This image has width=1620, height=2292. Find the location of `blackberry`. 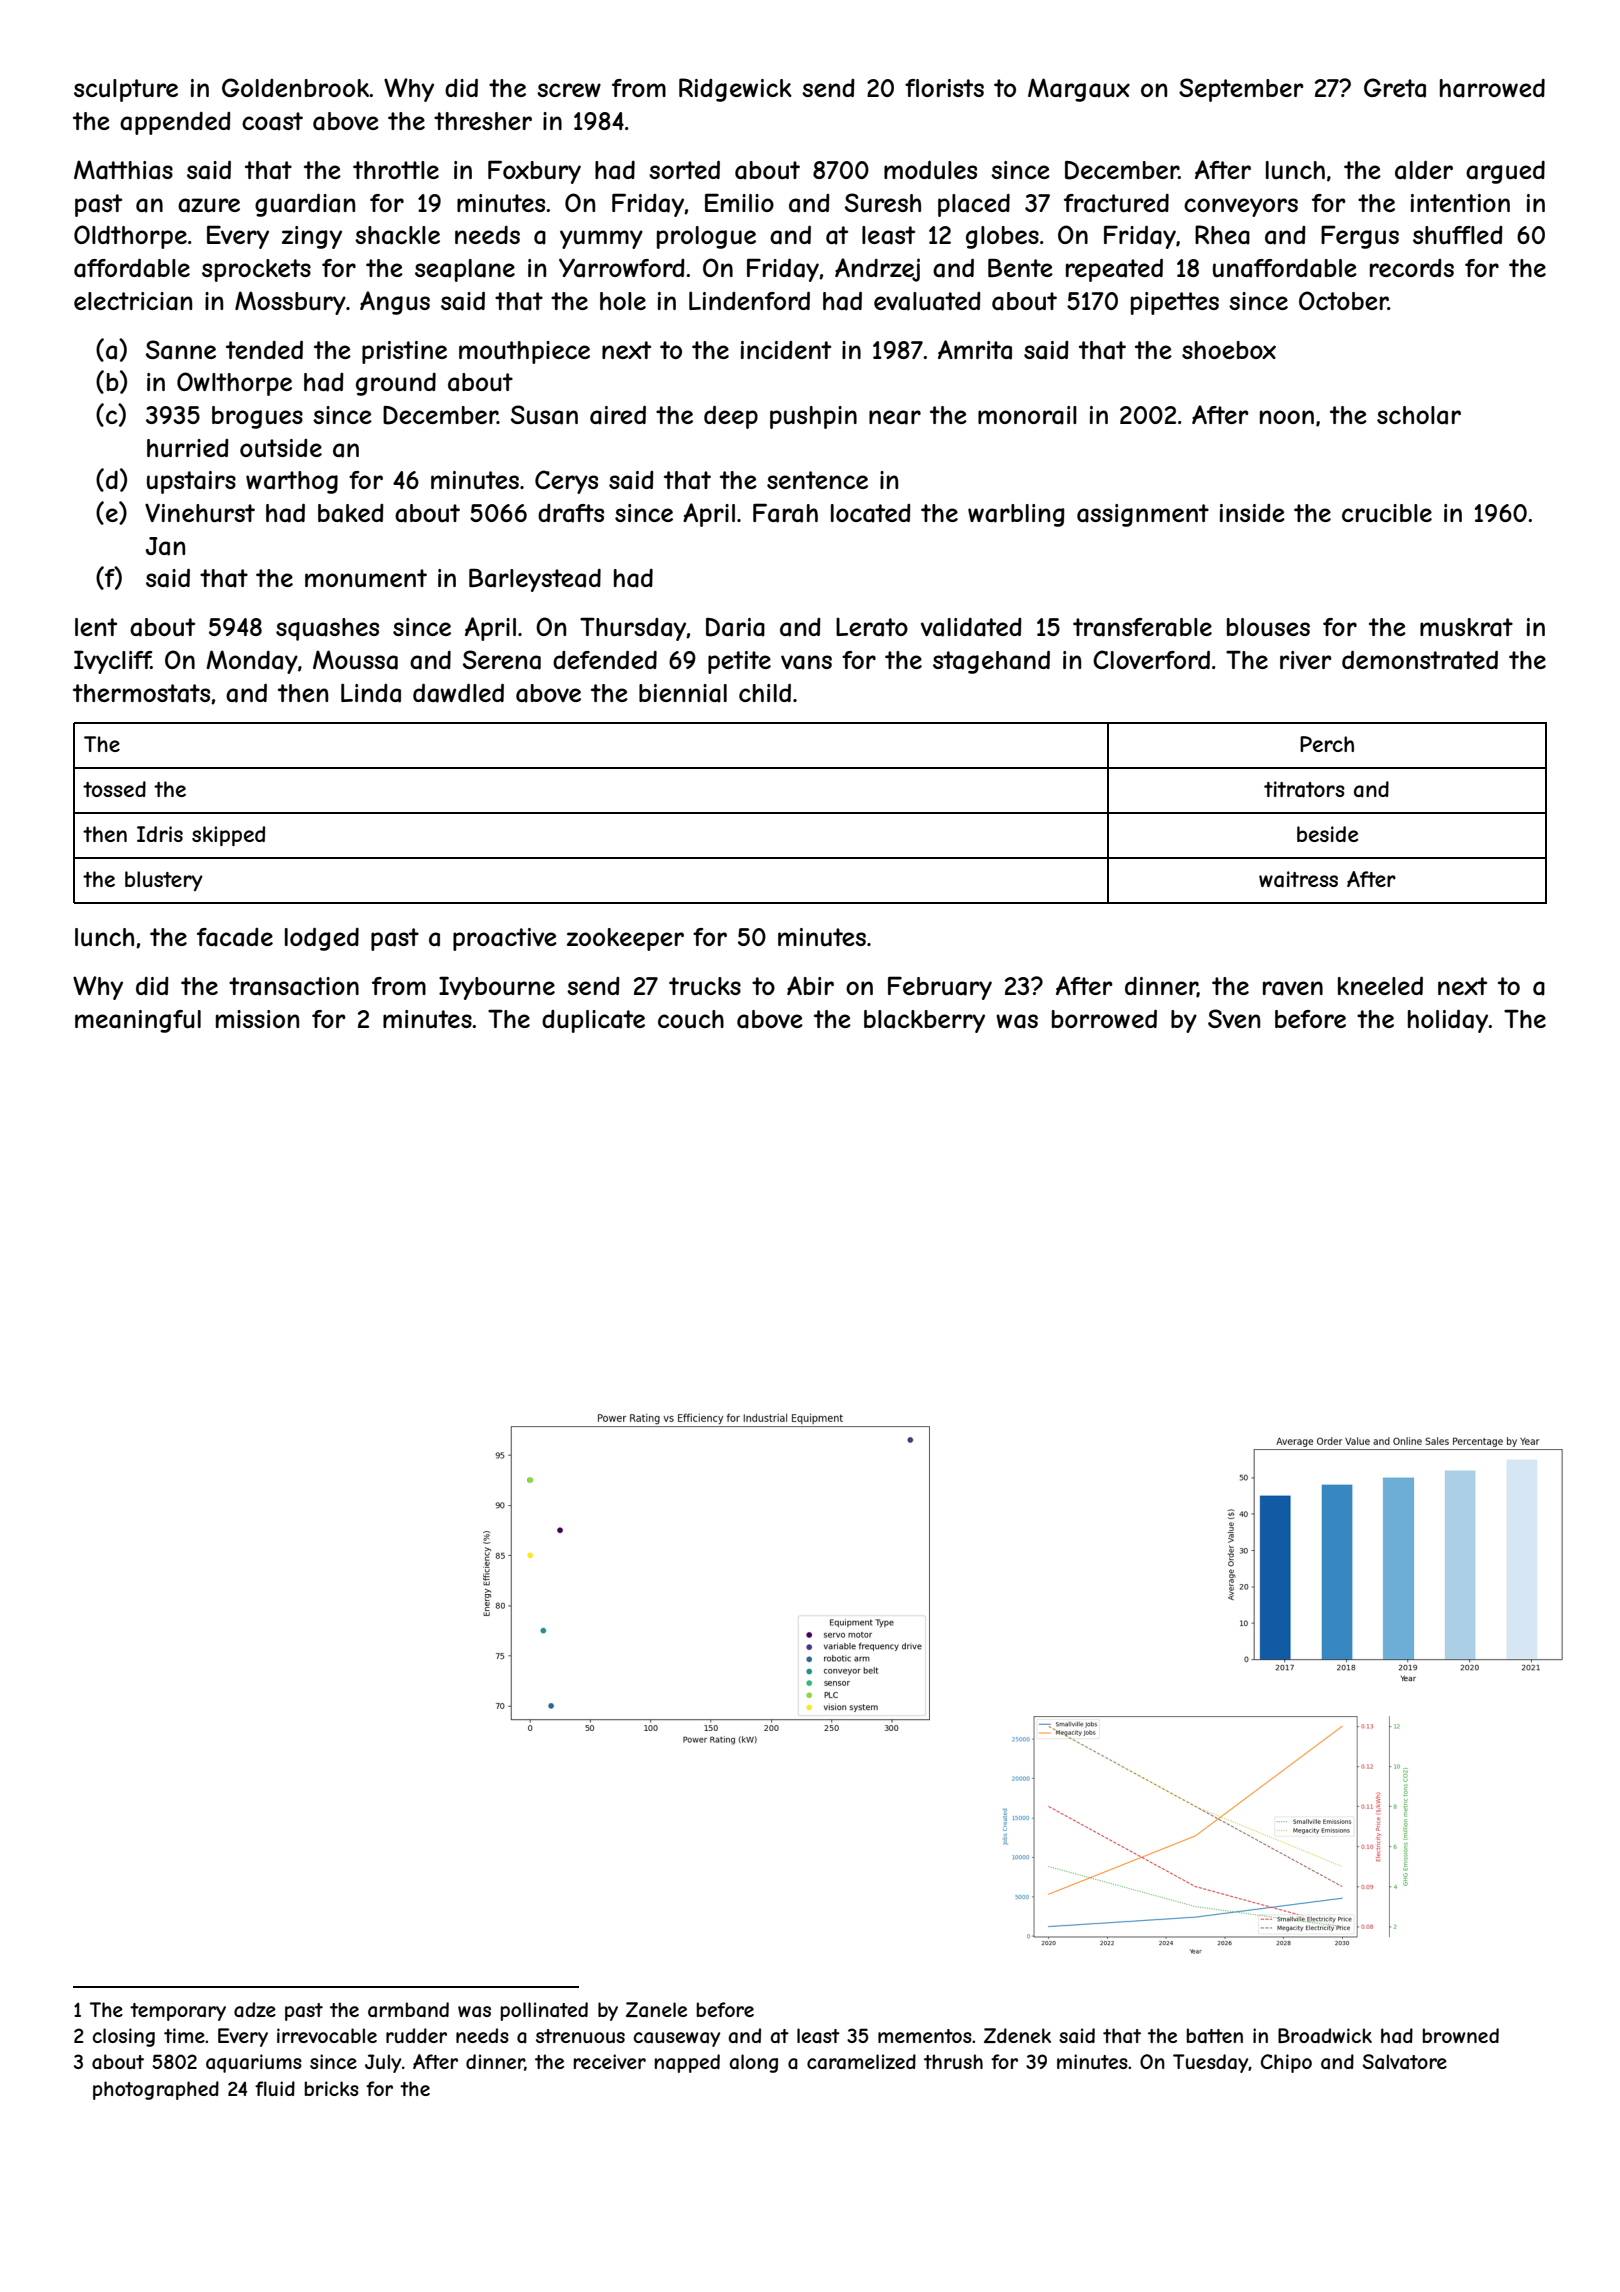

blackberry is located at coordinates (924, 1021).
